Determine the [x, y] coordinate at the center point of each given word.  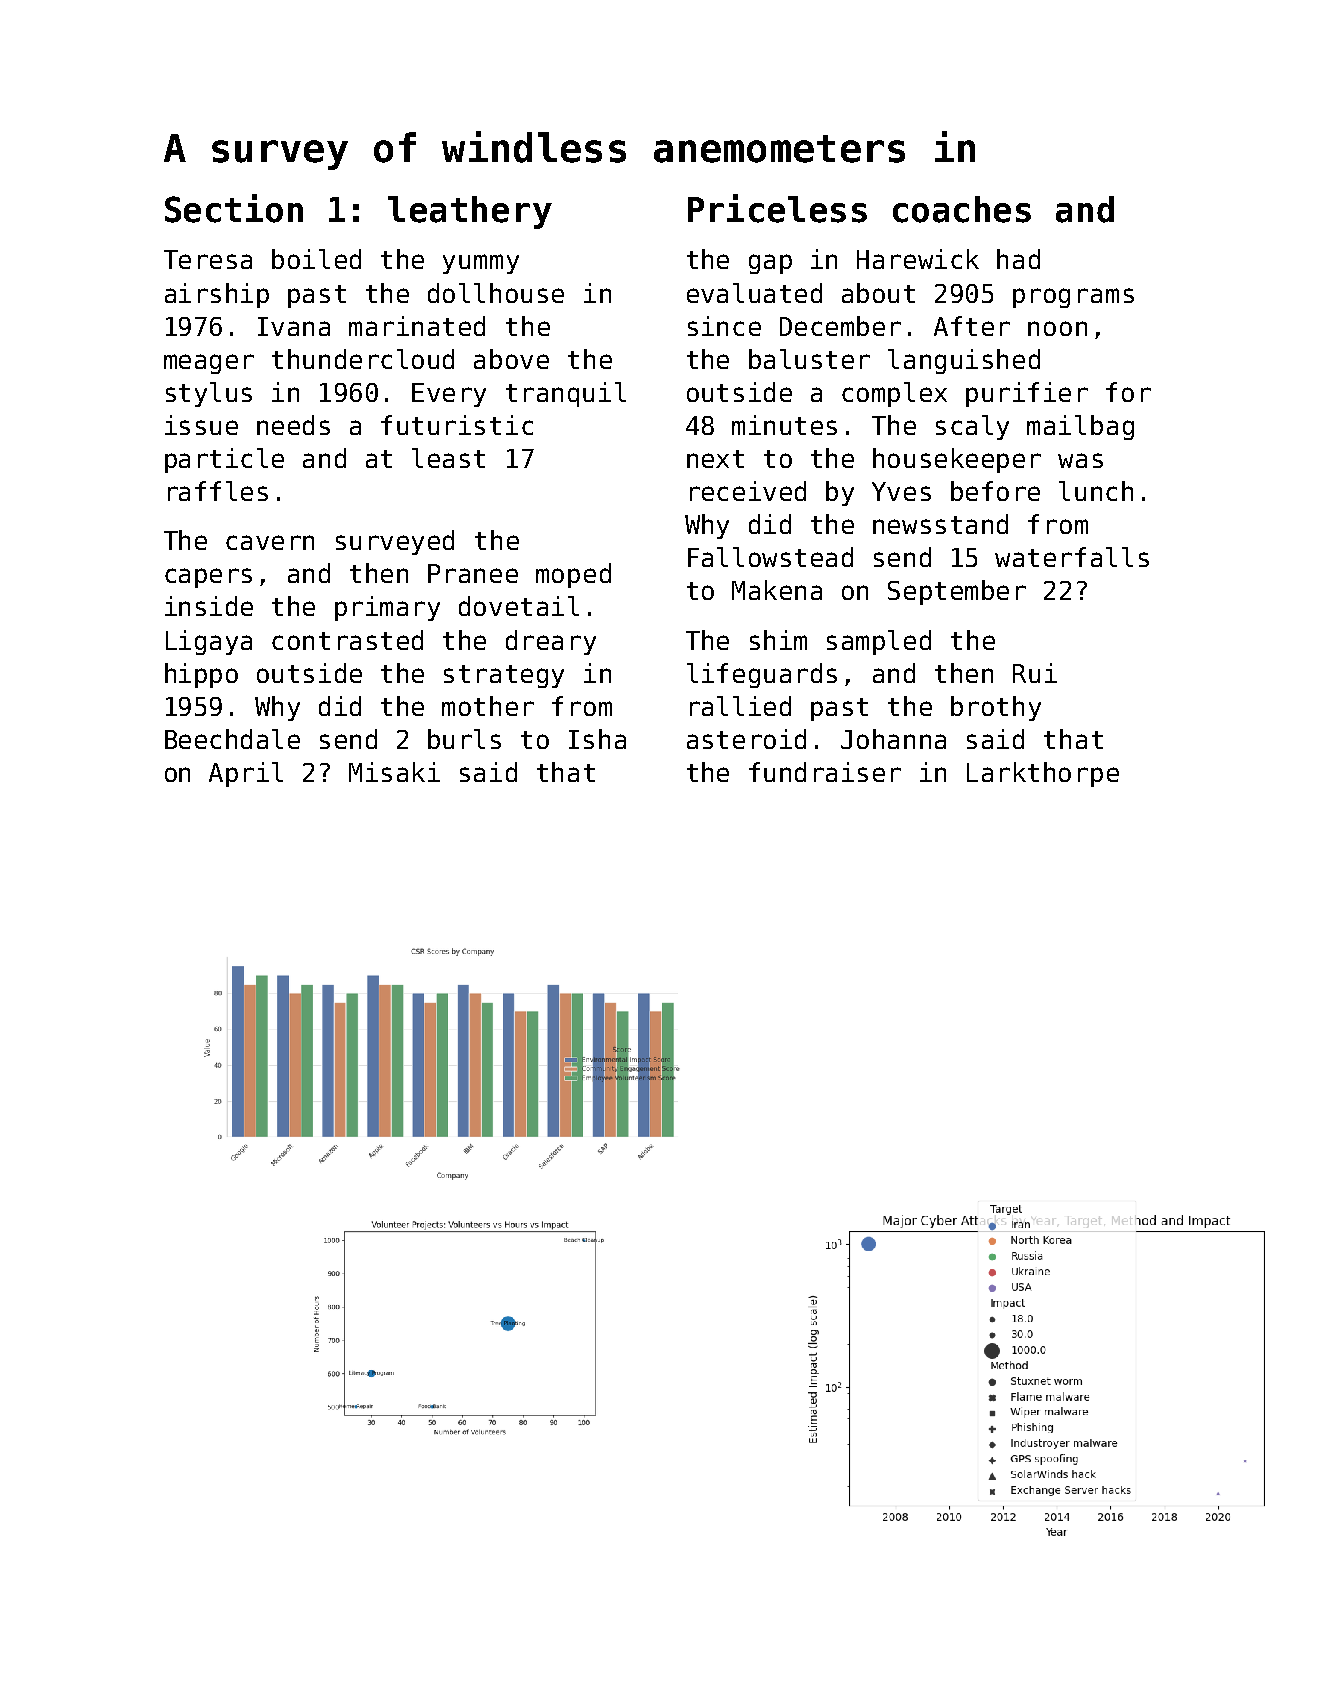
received [748, 491]
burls [464, 739]
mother [488, 706]
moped [573, 575]
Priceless [777, 208]
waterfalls [1072, 557]
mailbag [1080, 427]
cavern [270, 542]
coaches [962, 209]
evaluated [754, 293]
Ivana [294, 326]
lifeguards [762, 675]
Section [234, 208]
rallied [740, 706]
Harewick [918, 259]
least [448, 458]
